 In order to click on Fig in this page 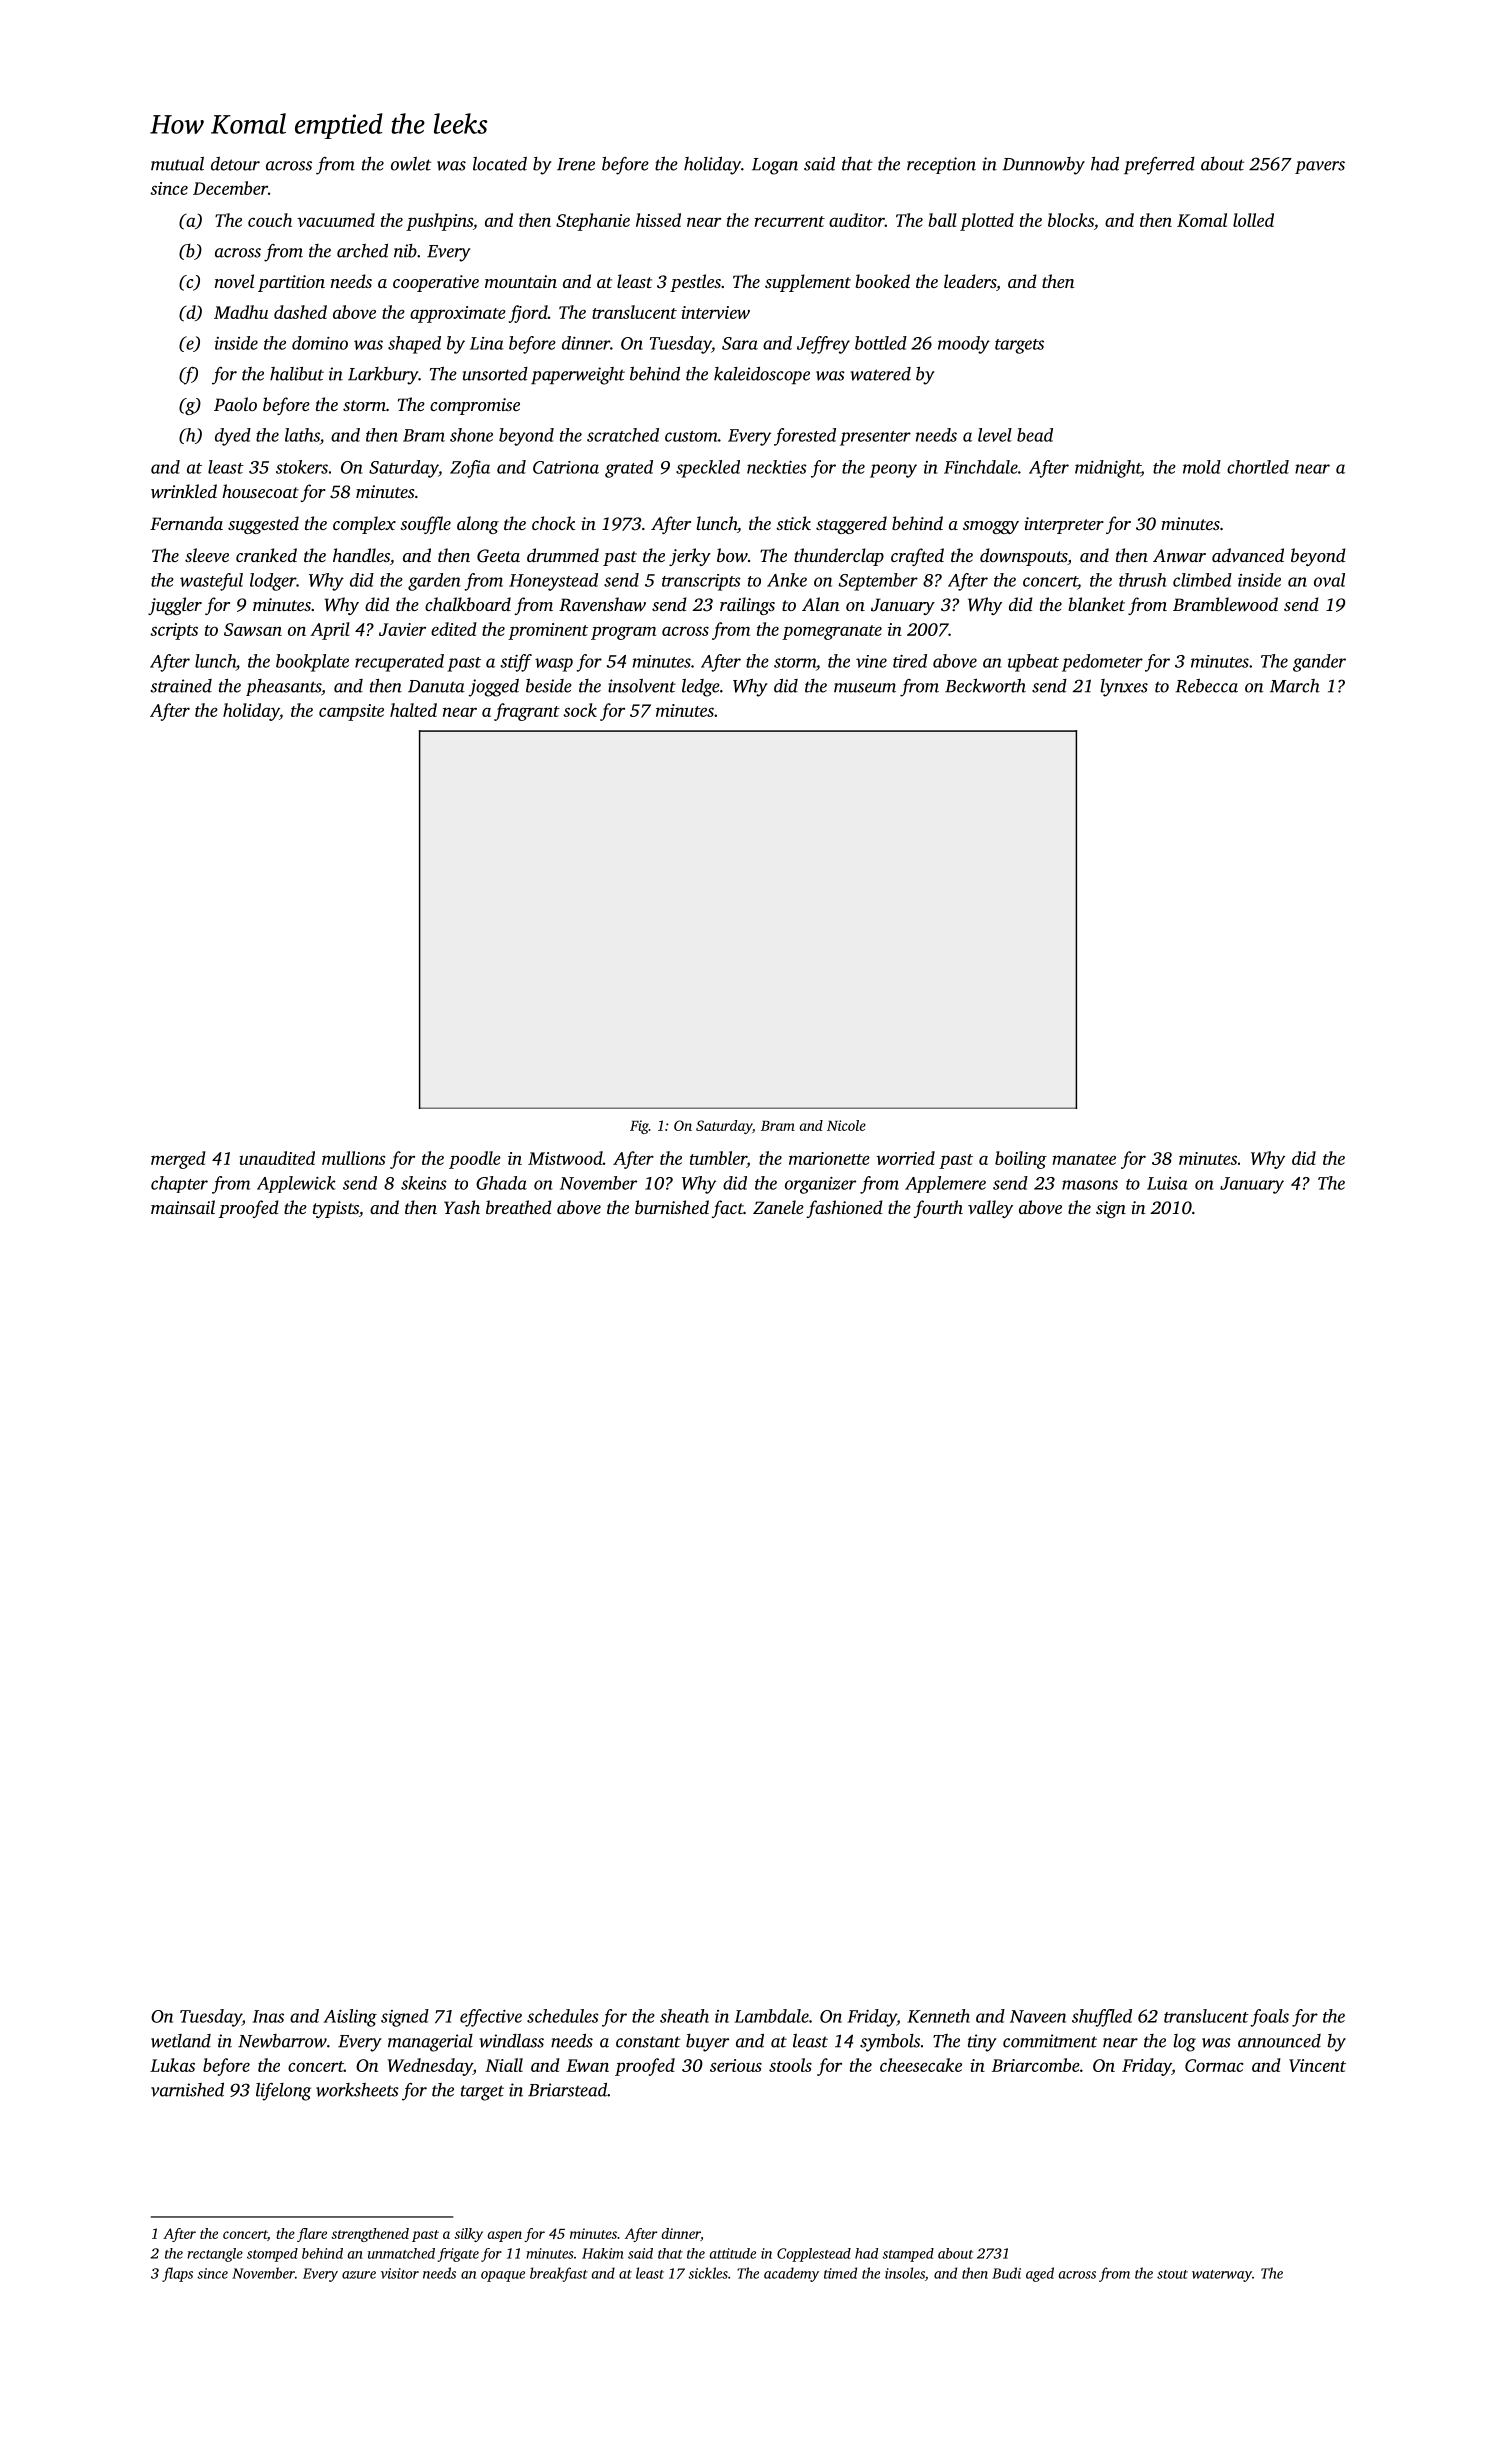, I will do `click(639, 1127)`.
